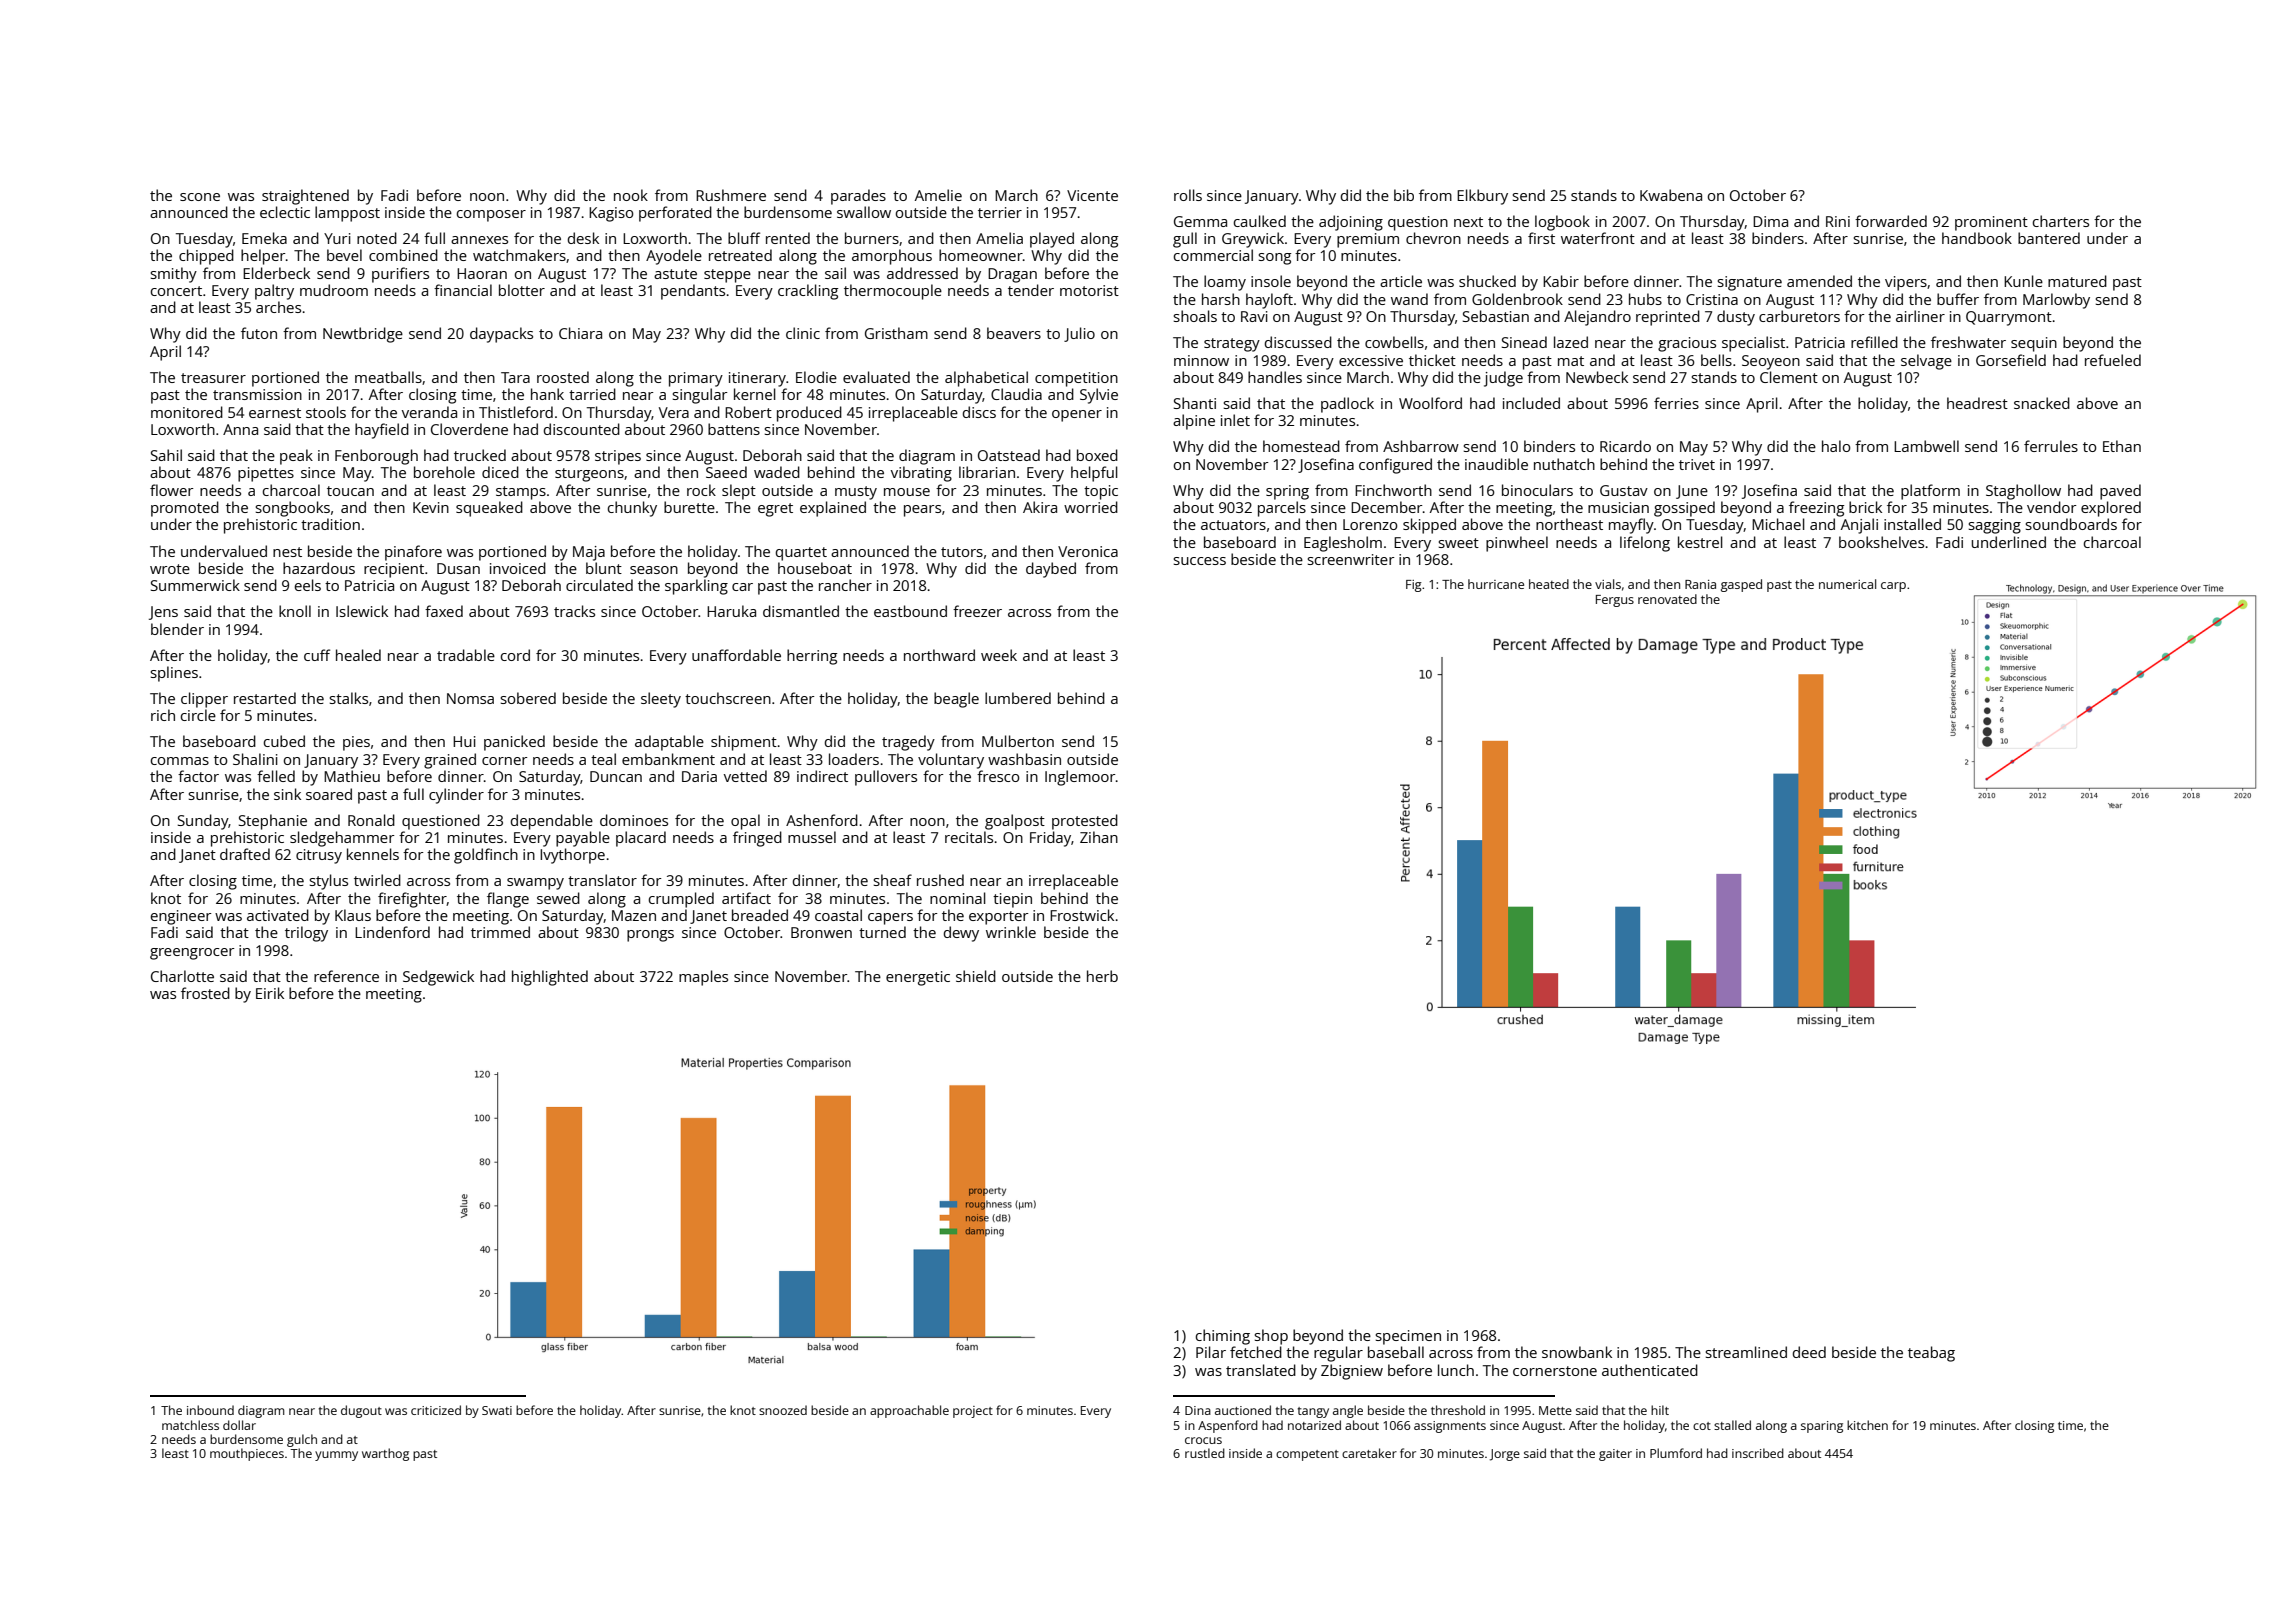 Image resolution: width=2292 pixels, height=1620 pixels. Describe the element at coordinates (205, 993) in the screenshot. I see `frosted` at that location.
